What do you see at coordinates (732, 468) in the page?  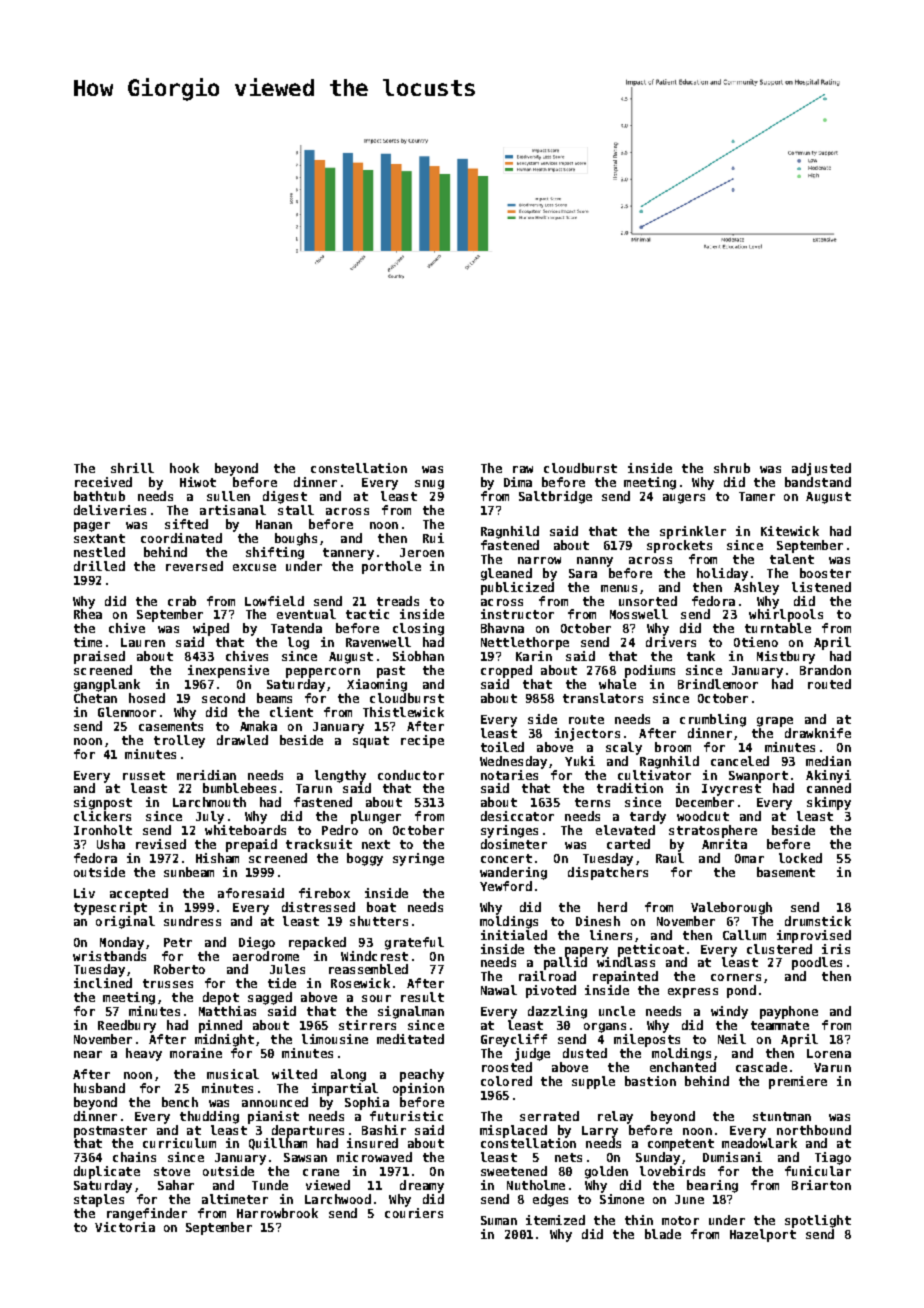 I see `shrub` at bounding box center [732, 468].
